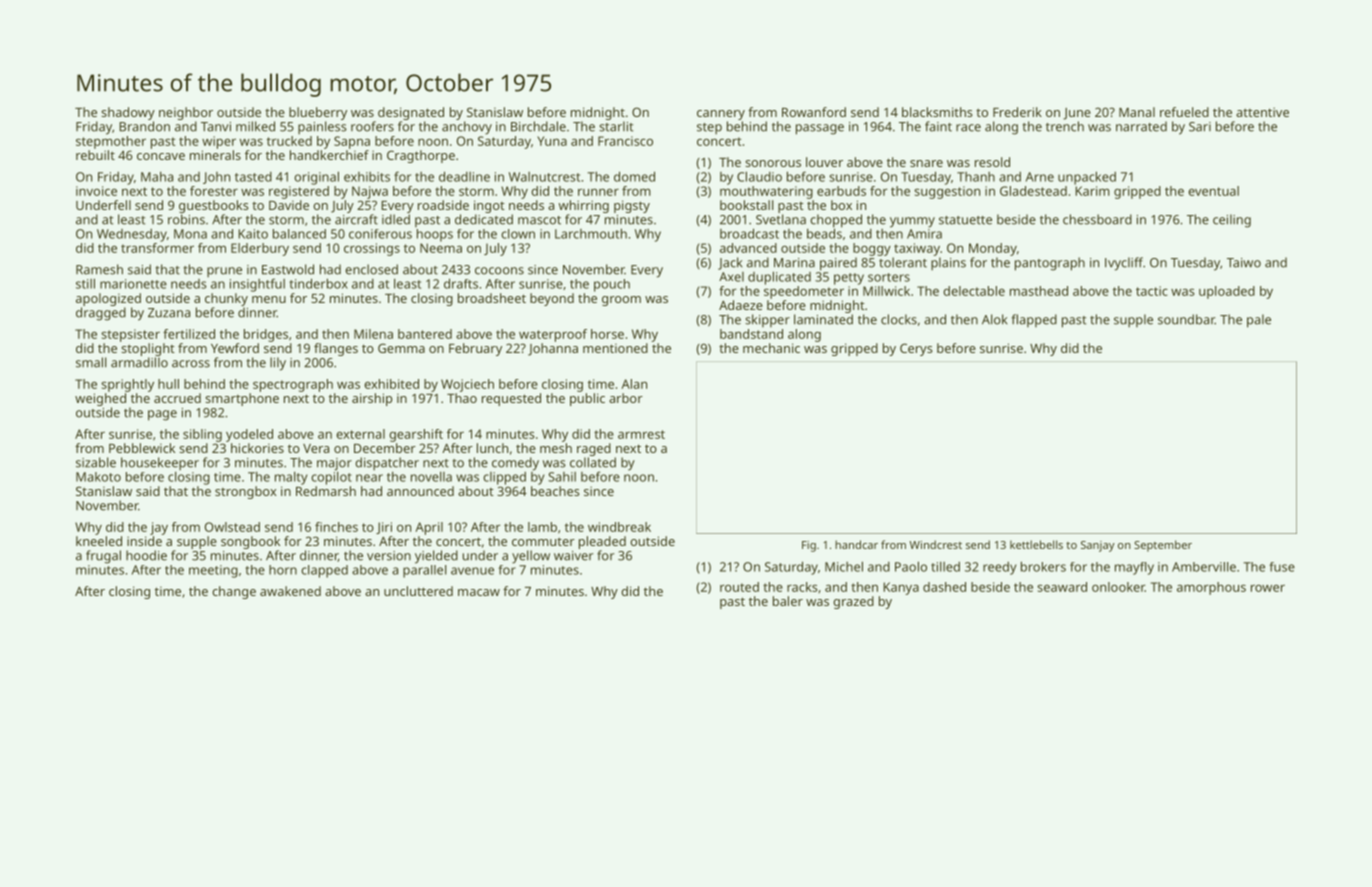 Image resolution: width=1372 pixels, height=887 pixels. I want to click on armrest, so click(641, 434).
